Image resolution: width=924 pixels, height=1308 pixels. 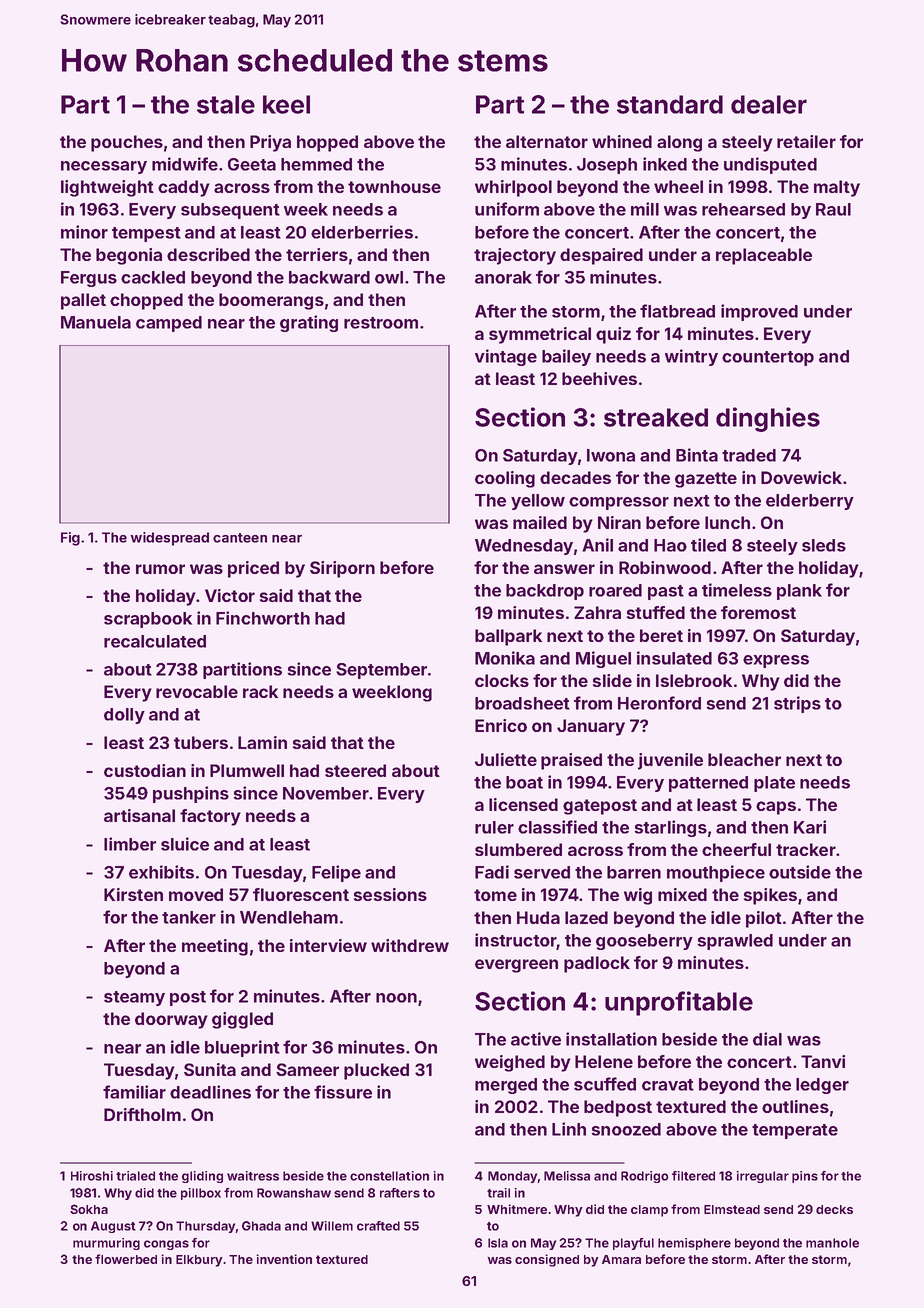 What do you see at coordinates (603, 659) in the screenshot?
I see `Miguel` at bounding box center [603, 659].
